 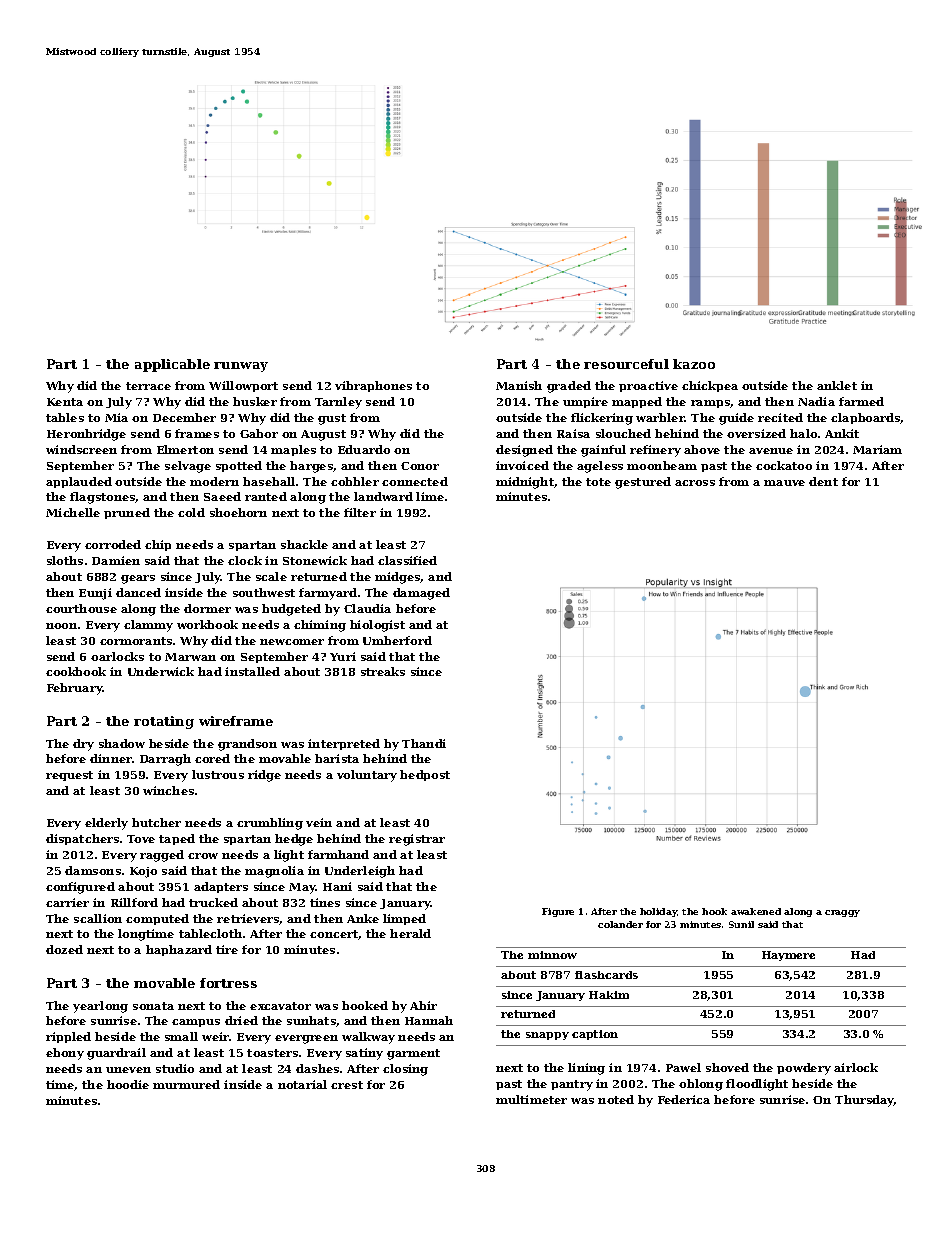 I want to click on hook, so click(x=714, y=911).
